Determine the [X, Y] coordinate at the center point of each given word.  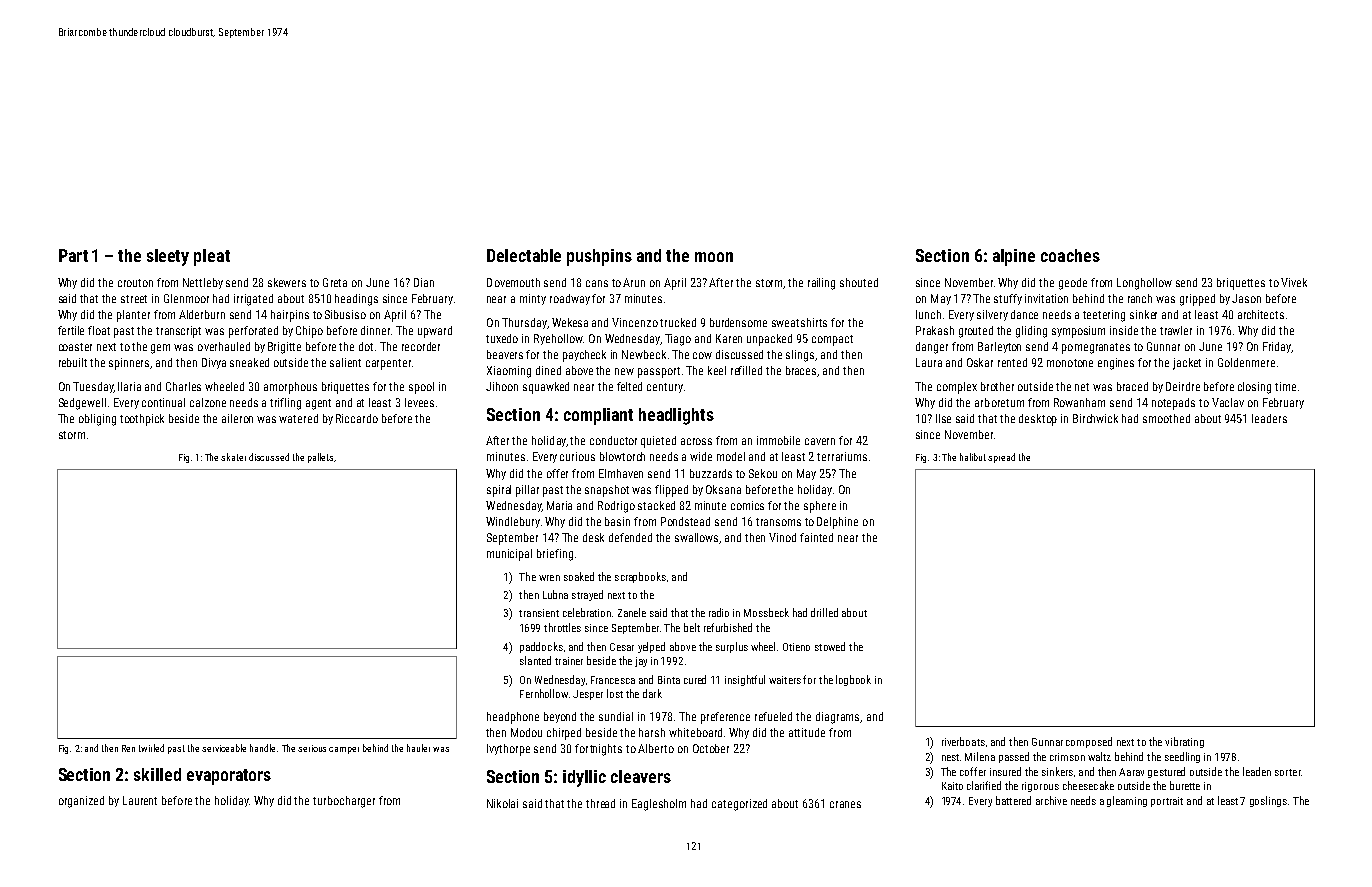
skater [233, 457]
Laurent [140, 800]
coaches [1070, 255]
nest [950, 757]
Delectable [524, 255]
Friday [1277, 347]
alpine [1014, 257]
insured [1005, 771]
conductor [613, 440]
